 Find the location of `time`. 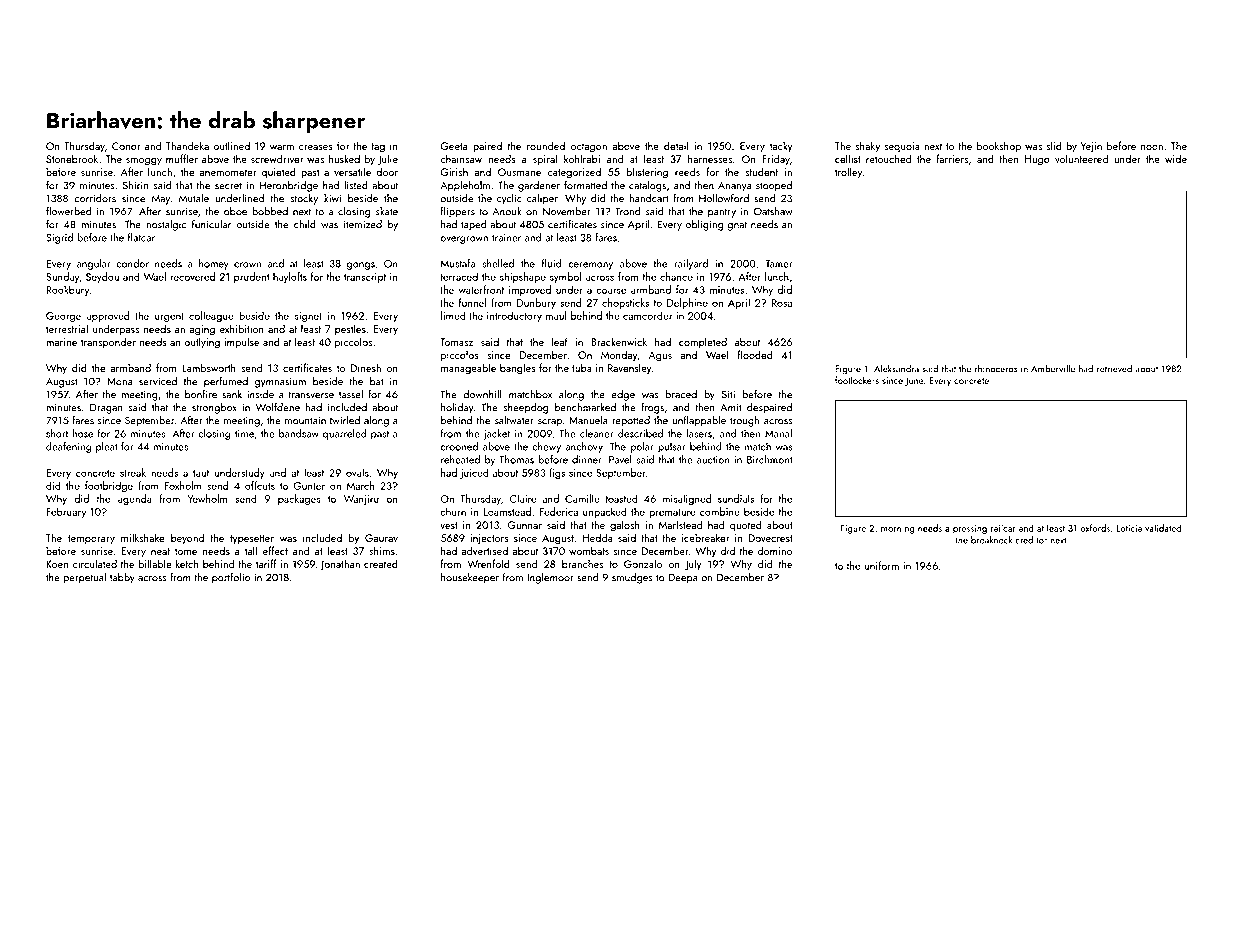

time is located at coordinates (244, 434).
